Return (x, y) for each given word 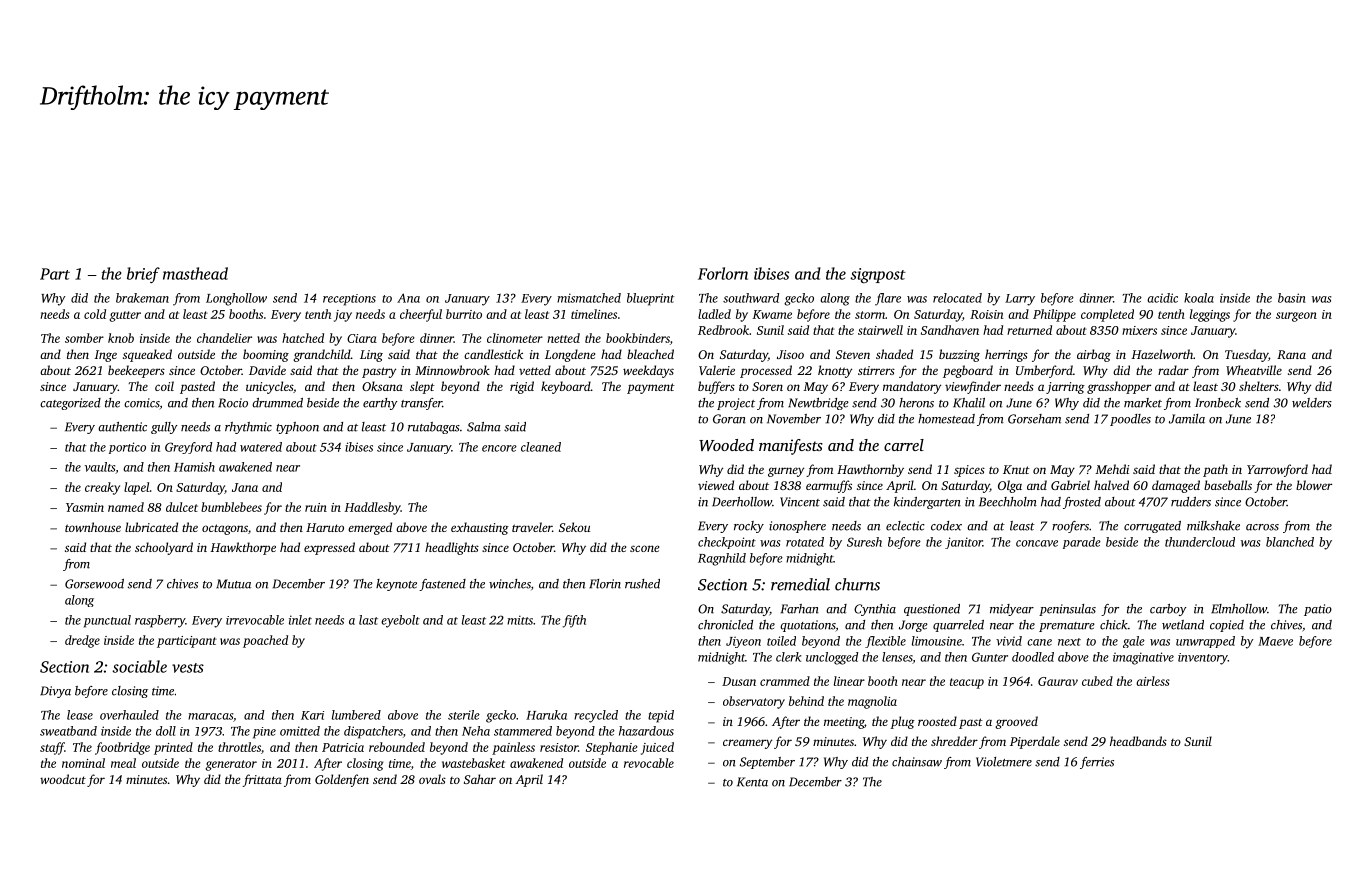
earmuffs (829, 486)
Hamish (194, 467)
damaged (1176, 486)
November (794, 419)
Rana (1291, 354)
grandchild (322, 355)
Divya (55, 692)
